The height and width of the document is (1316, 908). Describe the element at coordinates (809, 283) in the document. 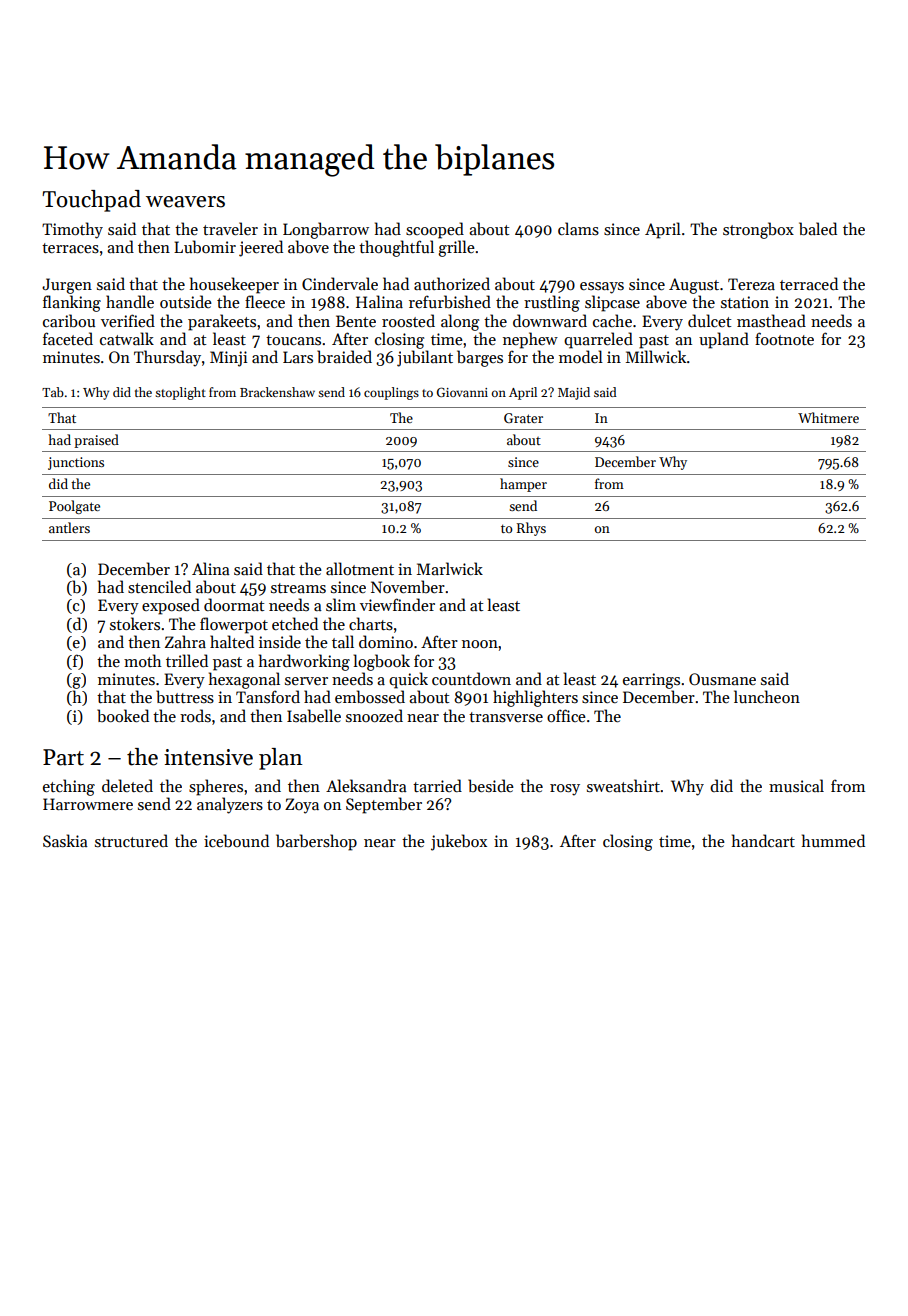

I see `terraced` at that location.
